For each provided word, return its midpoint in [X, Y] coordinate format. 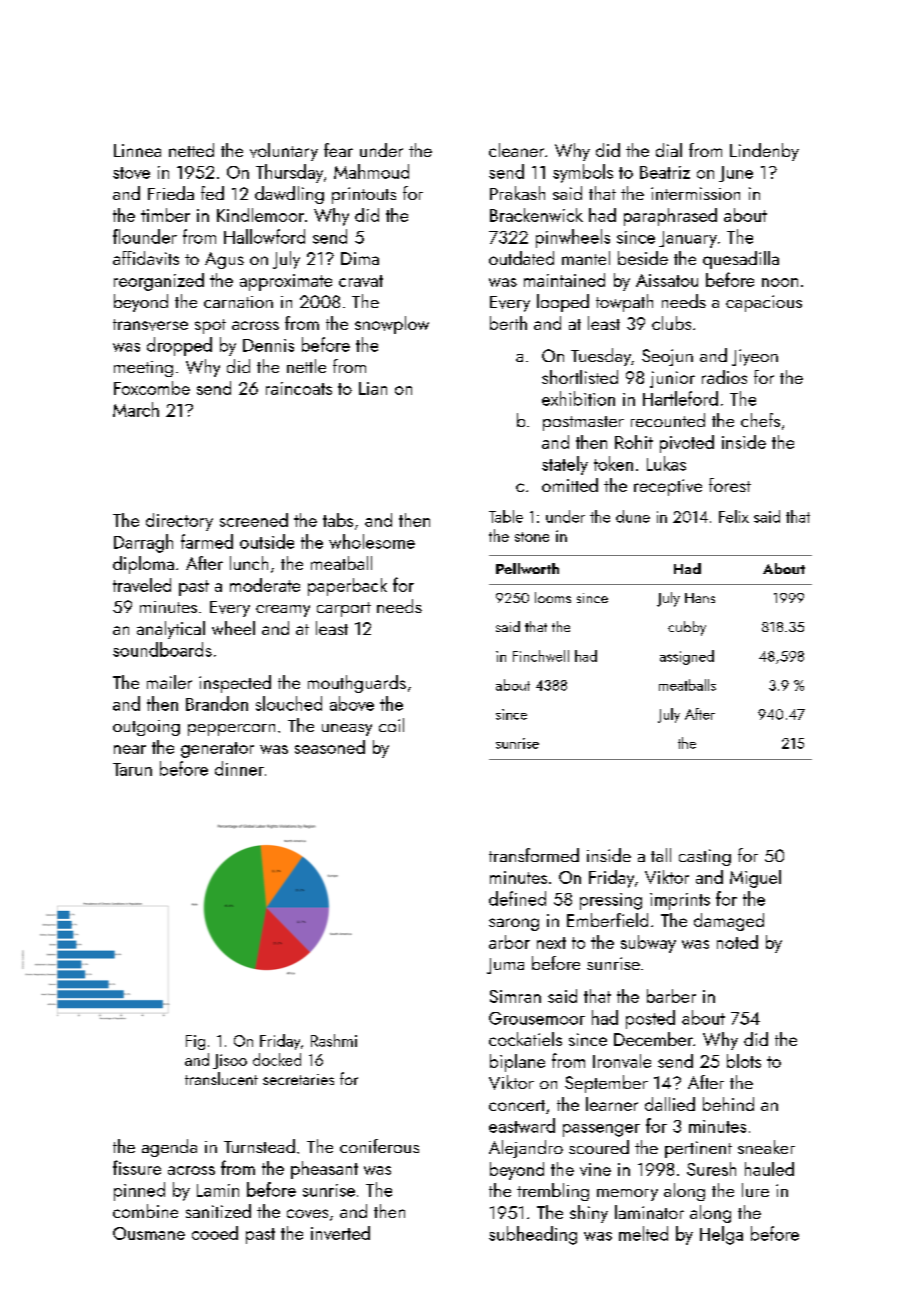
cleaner [516, 150]
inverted [340, 1233]
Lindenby [764, 152]
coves [307, 1213]
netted [191, 150]
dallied [670, 1104]
